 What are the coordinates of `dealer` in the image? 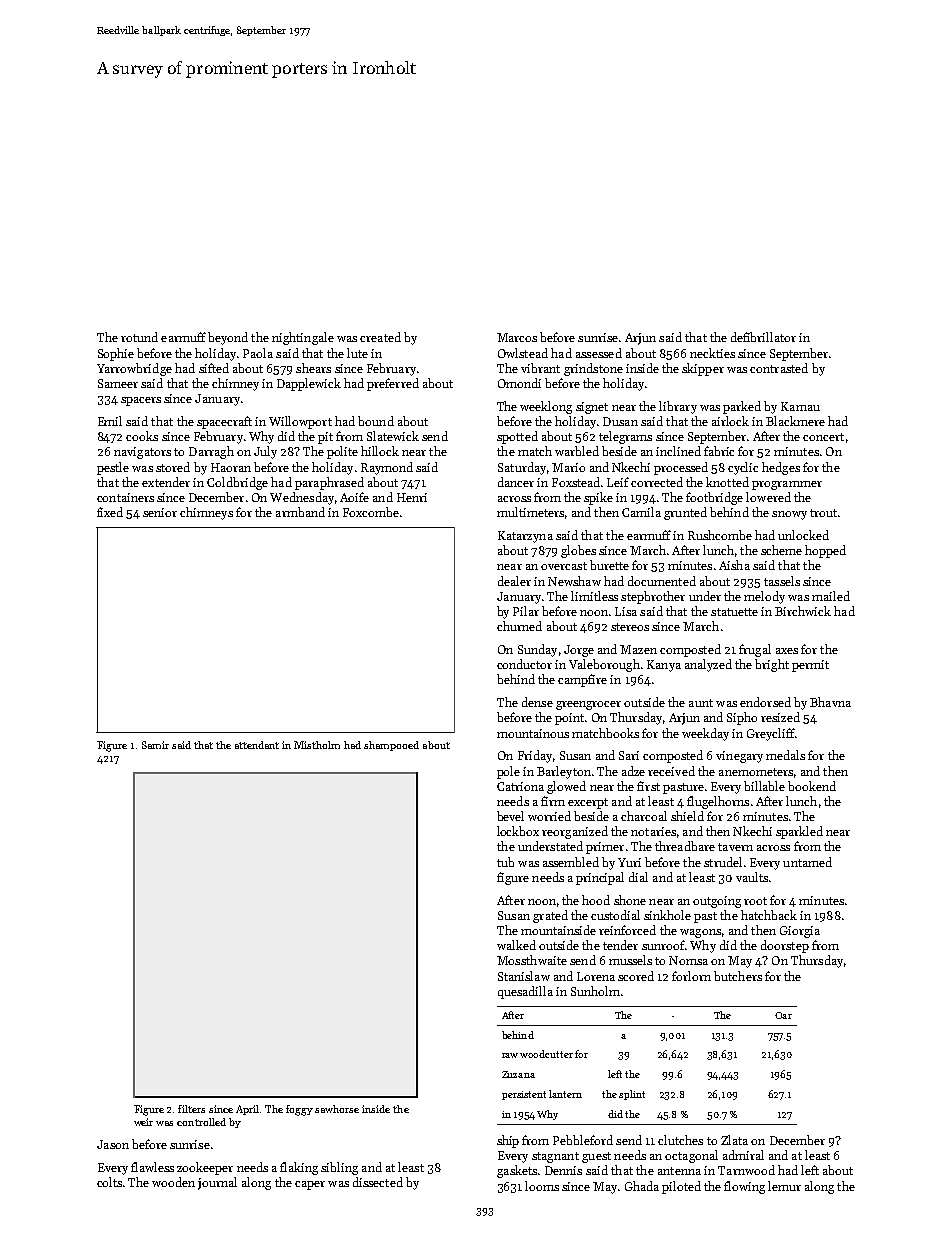 It's located at (514, 581).
